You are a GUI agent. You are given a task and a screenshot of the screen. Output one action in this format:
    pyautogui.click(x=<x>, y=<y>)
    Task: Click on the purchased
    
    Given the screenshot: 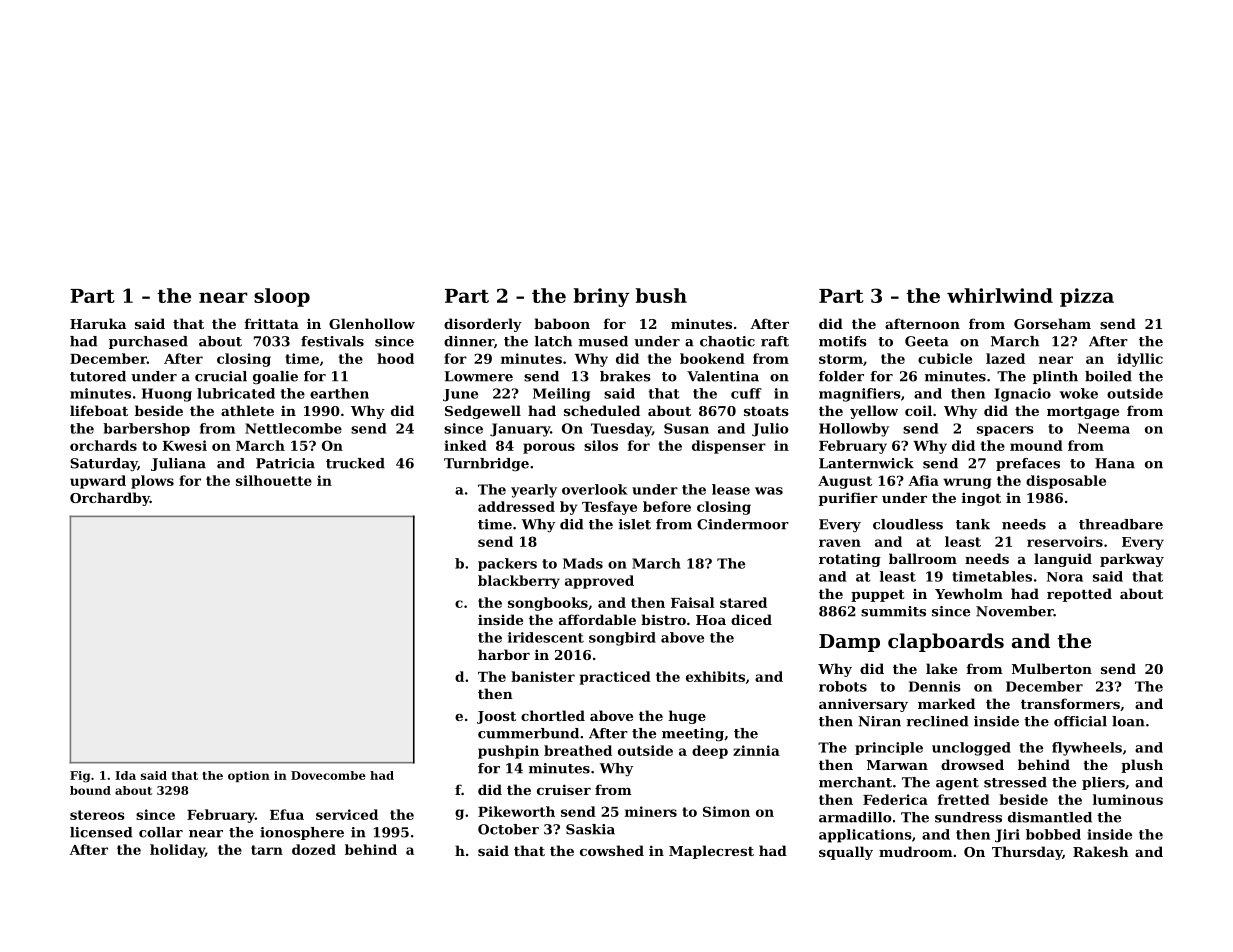 What is the action you would take?
    pyautogui.click(x=148, y=342)
